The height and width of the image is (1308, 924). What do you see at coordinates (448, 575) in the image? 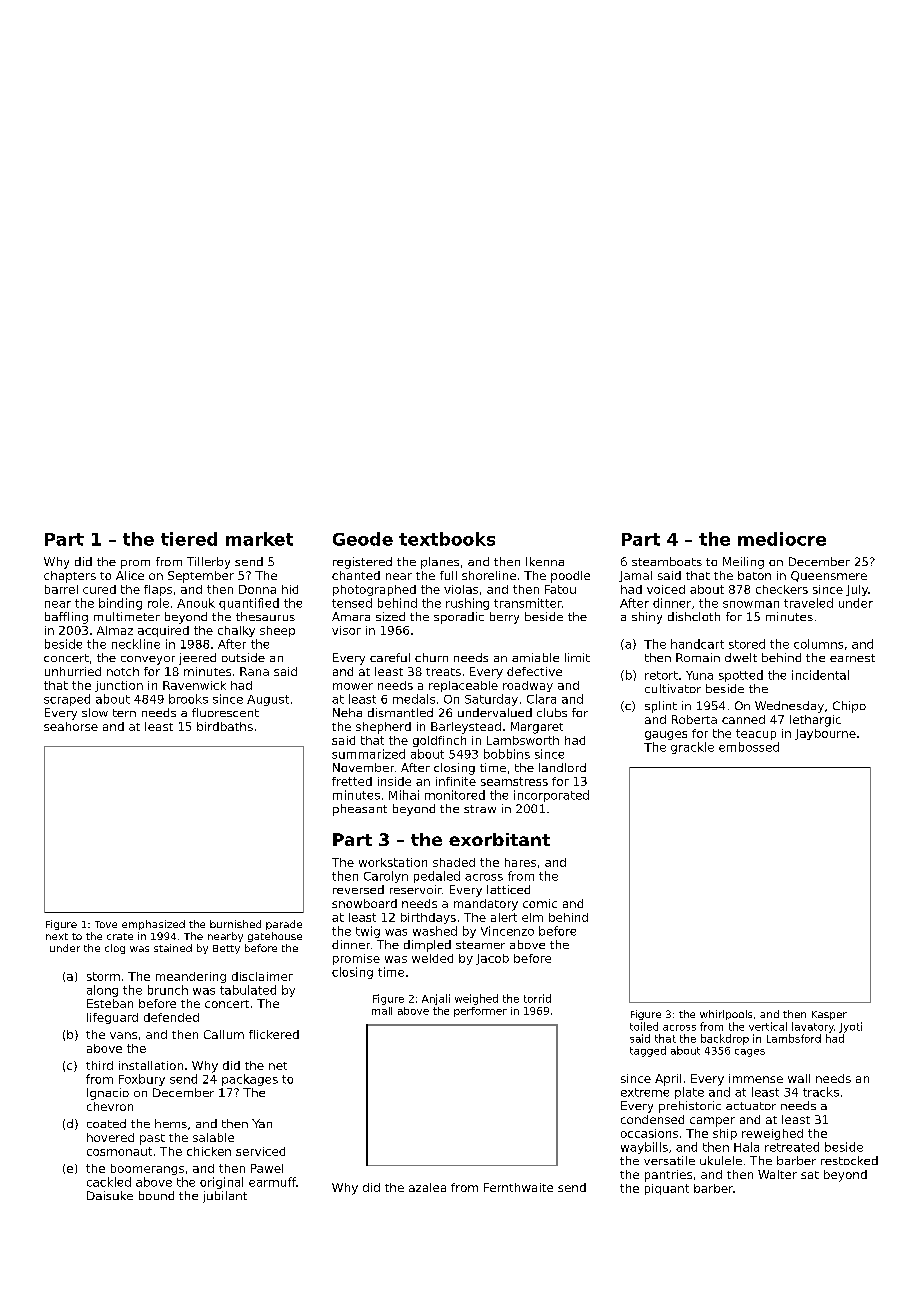
I see `full` at bounding box center [448, 575].
